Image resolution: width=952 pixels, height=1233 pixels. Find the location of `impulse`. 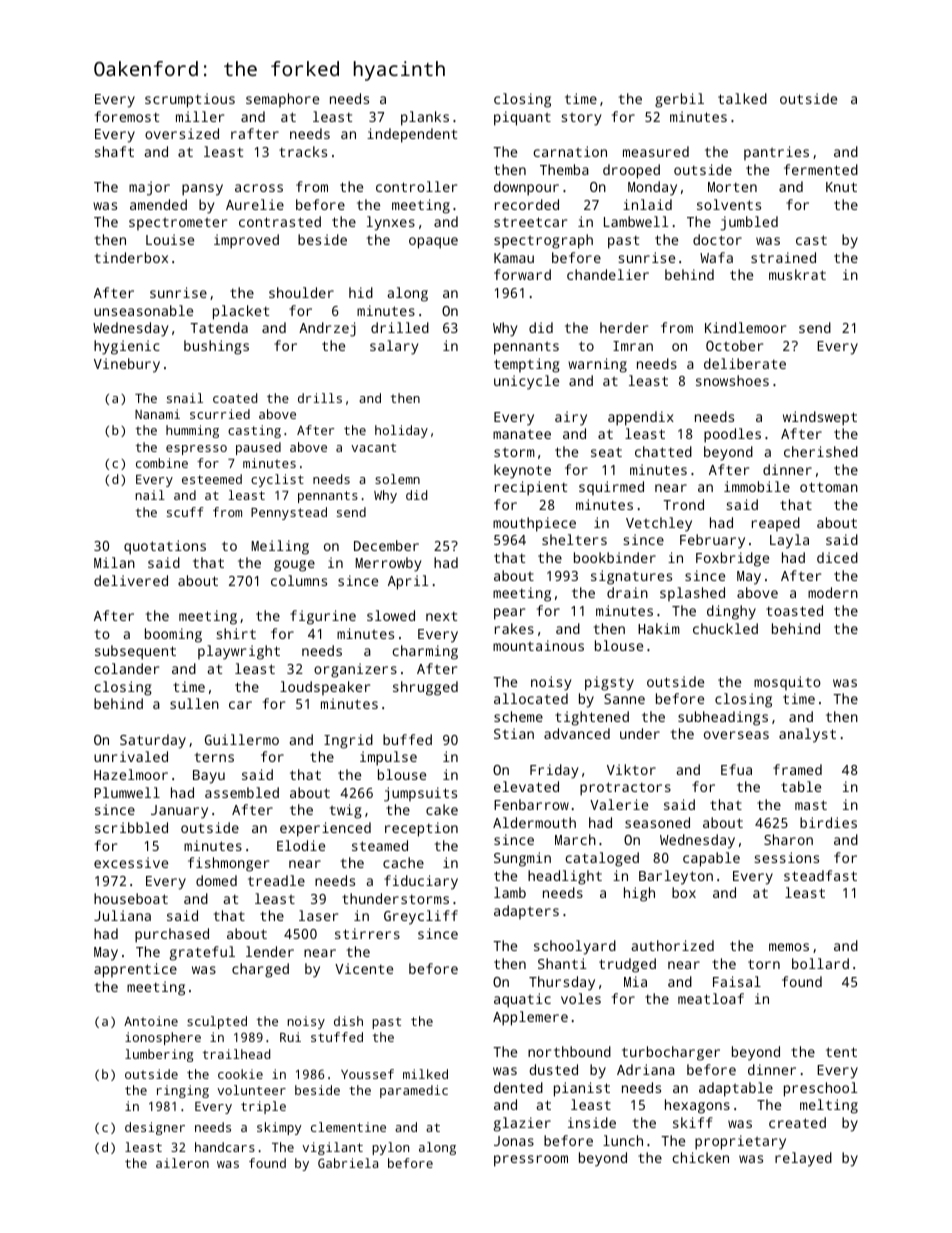

impulse is located at coordinates (388, 758).
